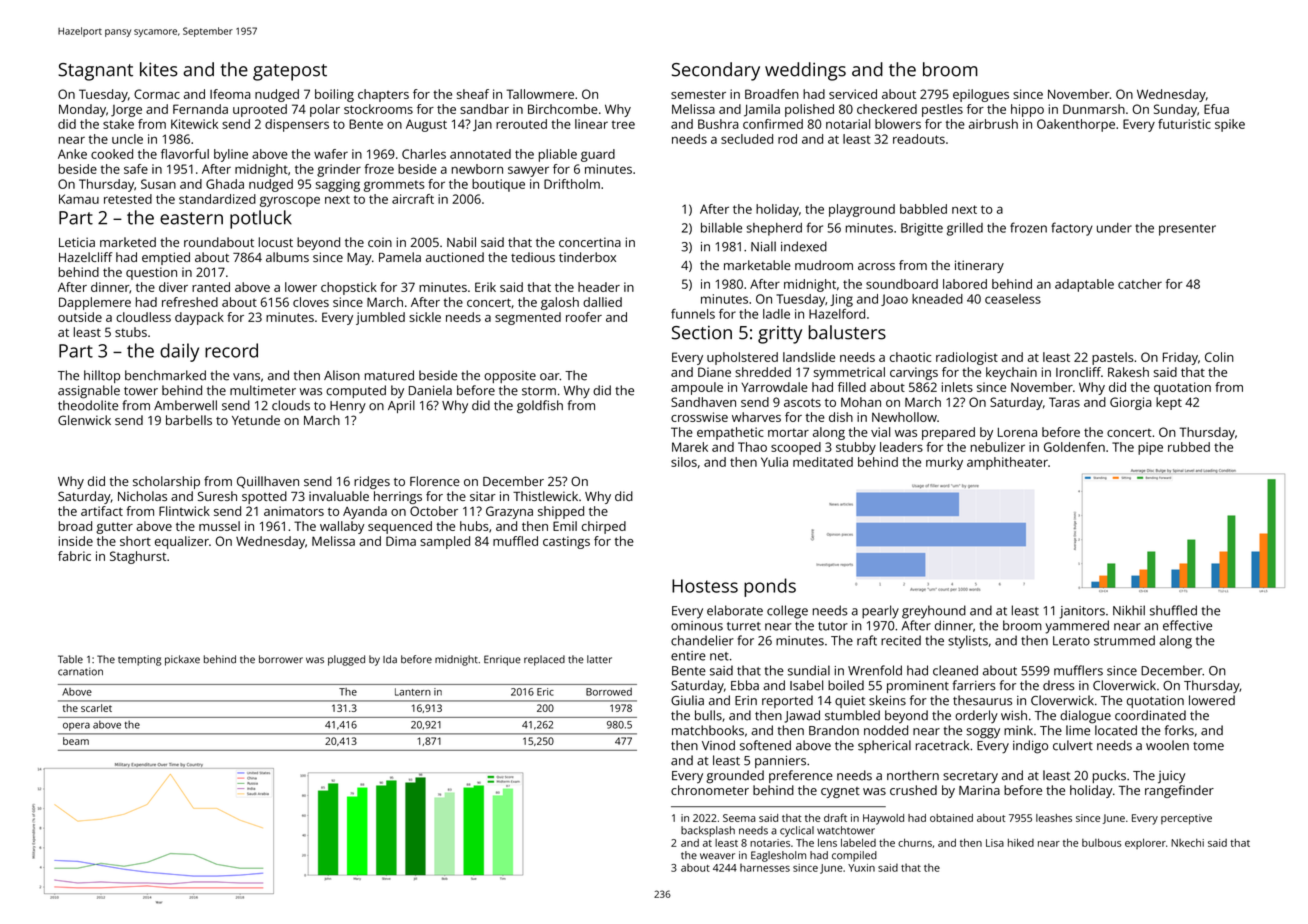  I want to click on rubbed, so click(1189, 447).
